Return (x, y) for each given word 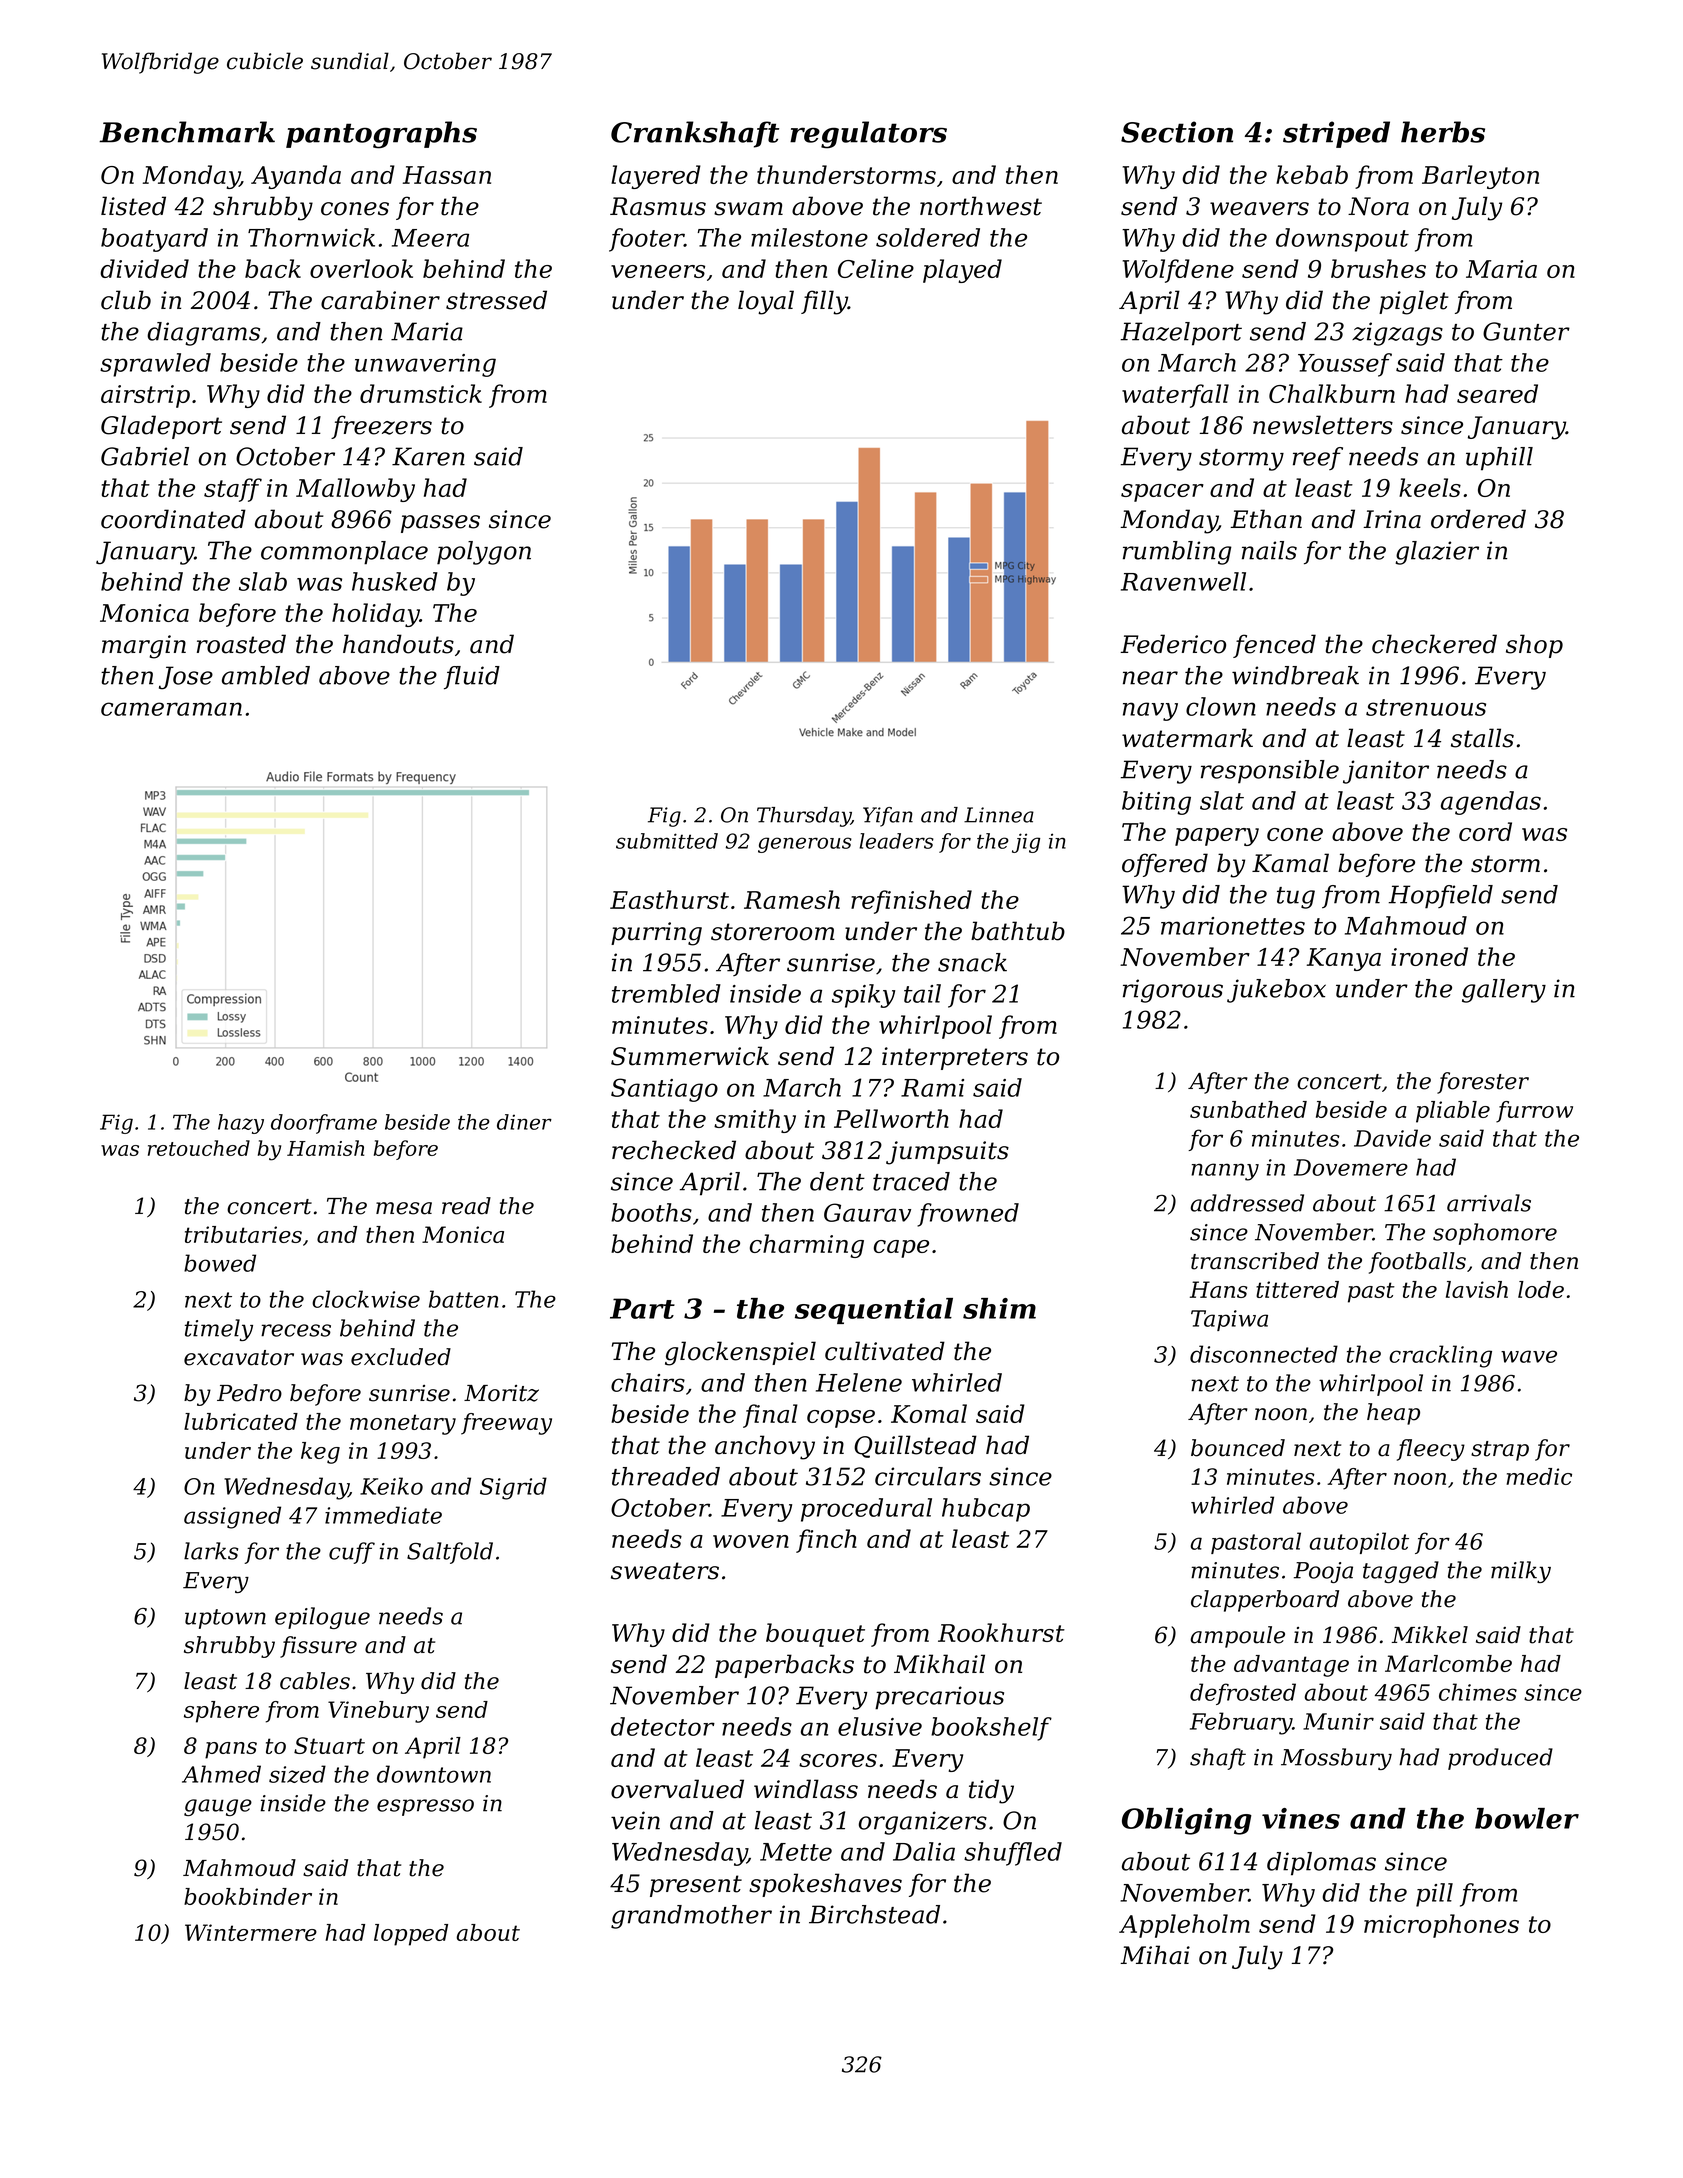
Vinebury (378, 1712)
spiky (863, 996)
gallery (1504, 991)
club (126, 300)
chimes (1478, 1692)
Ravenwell (1183, 581)
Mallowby (355, 490)
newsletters (1323, 425)
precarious (939, 1698)
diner (524, 1122)
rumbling (1177, 553)
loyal (766, 302)
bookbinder (248, 1896)
